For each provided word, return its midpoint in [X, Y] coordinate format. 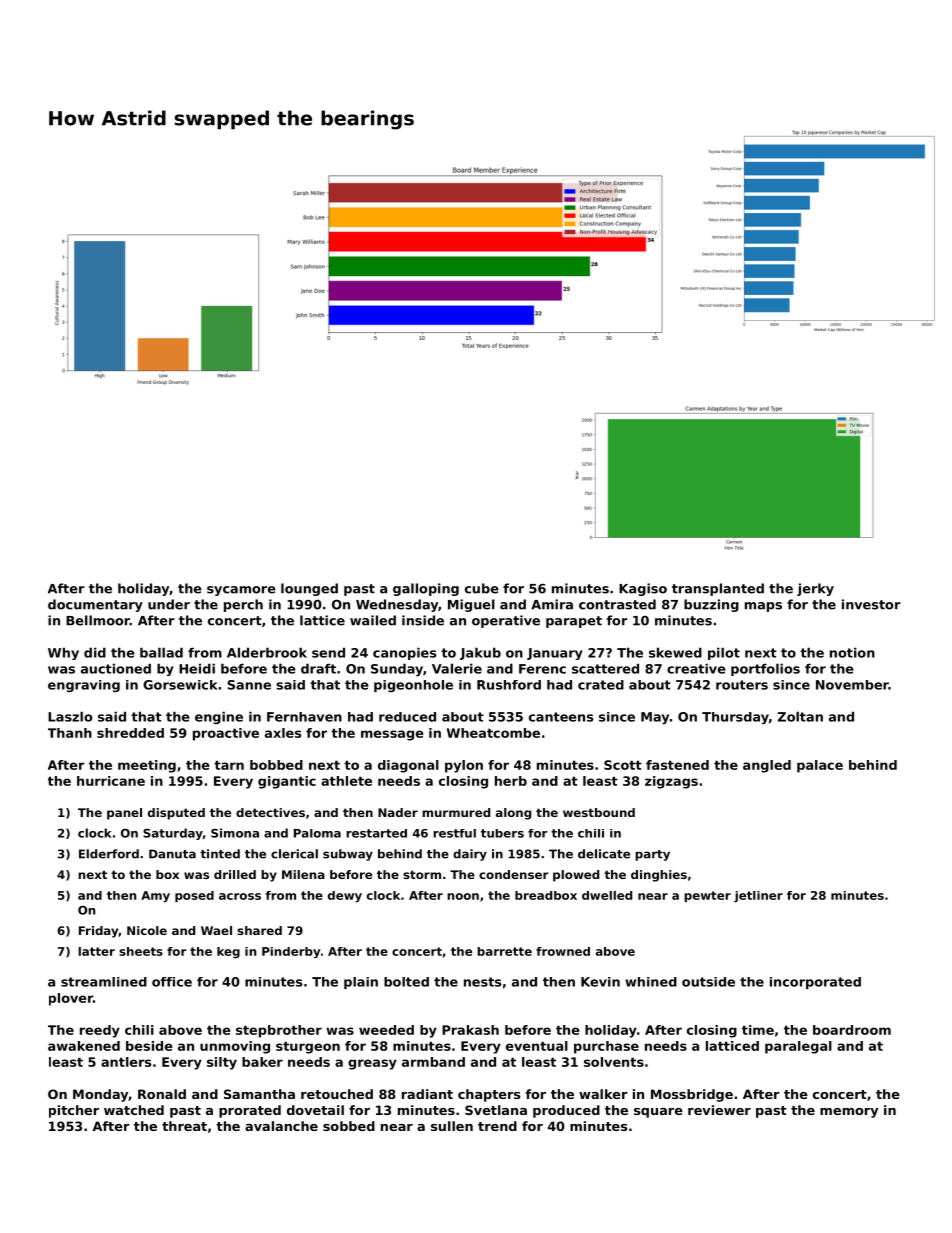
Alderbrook [267, 652]
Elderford [109, 854]
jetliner [758, 897]
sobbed [349, 1126]
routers [742, 685]
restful [454, 833]
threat [184, 1126]
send [328, 652]
